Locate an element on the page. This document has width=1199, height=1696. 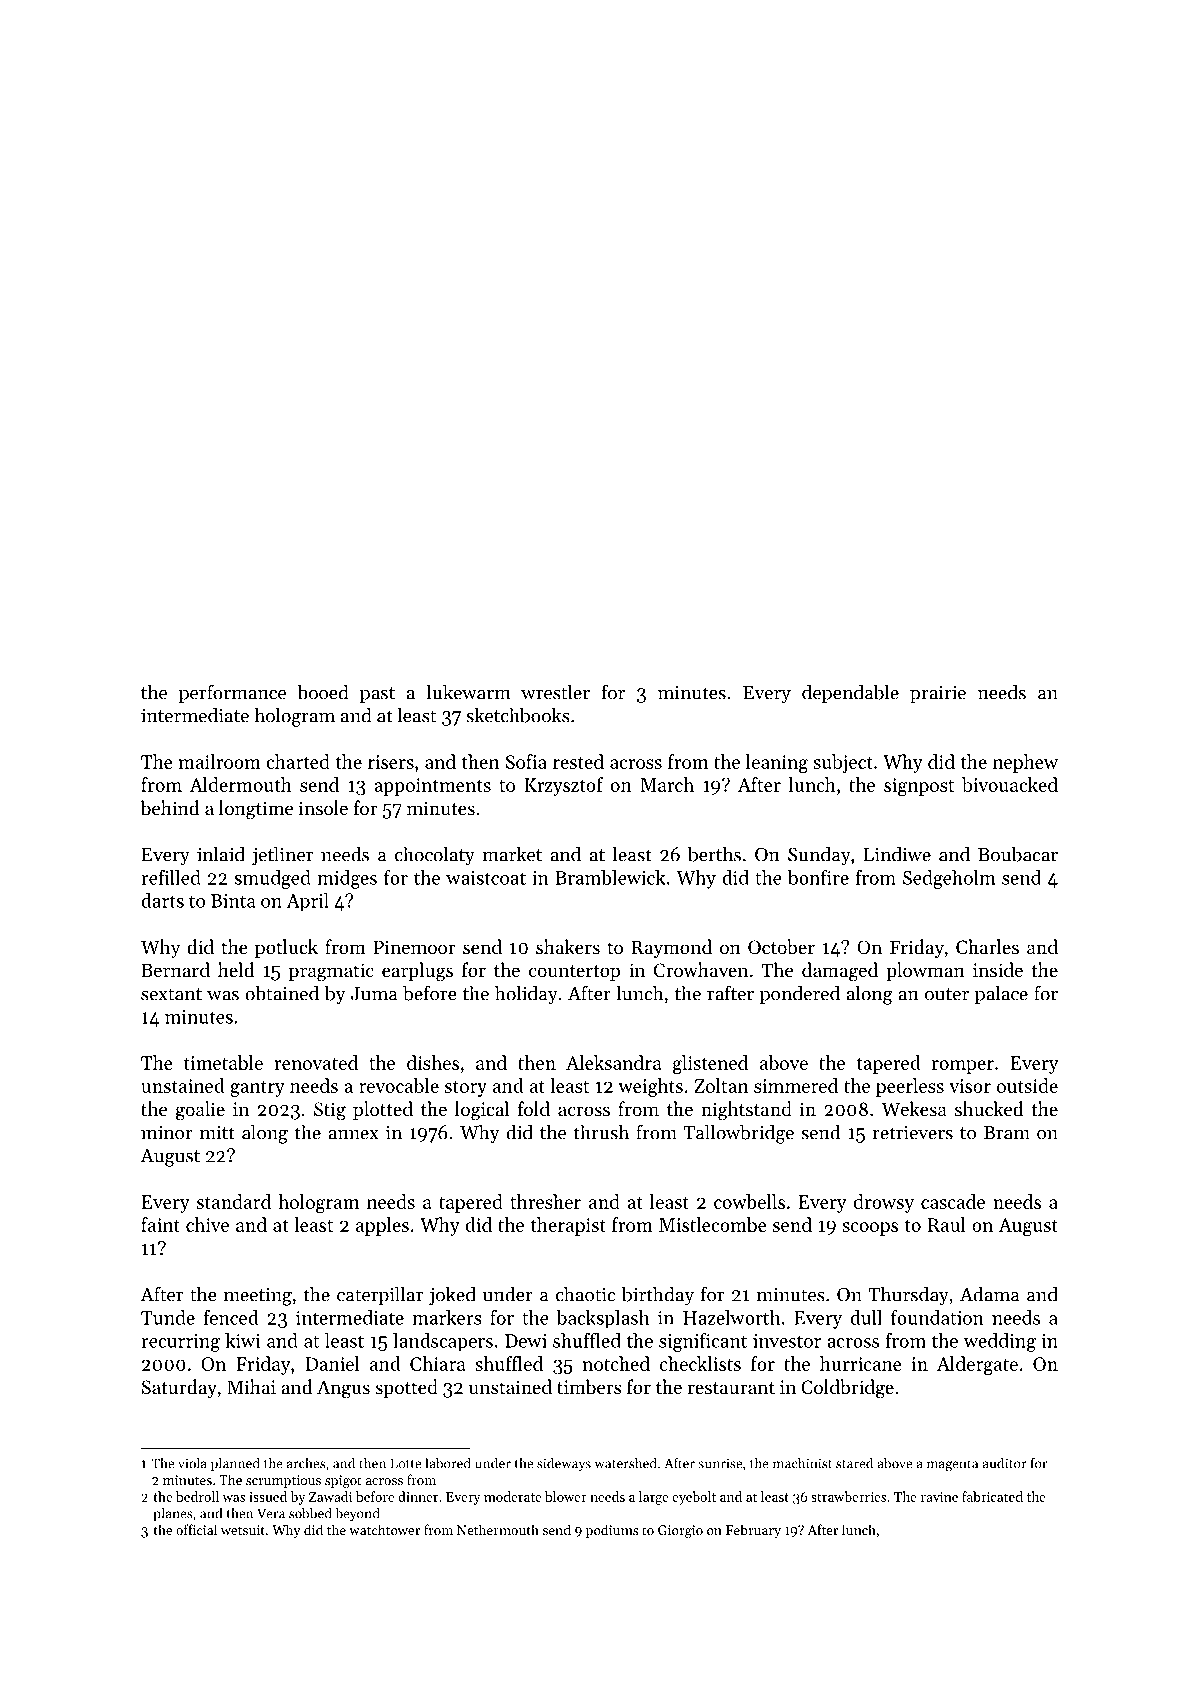
Giorgio is located at coordinates (680, 1531).
